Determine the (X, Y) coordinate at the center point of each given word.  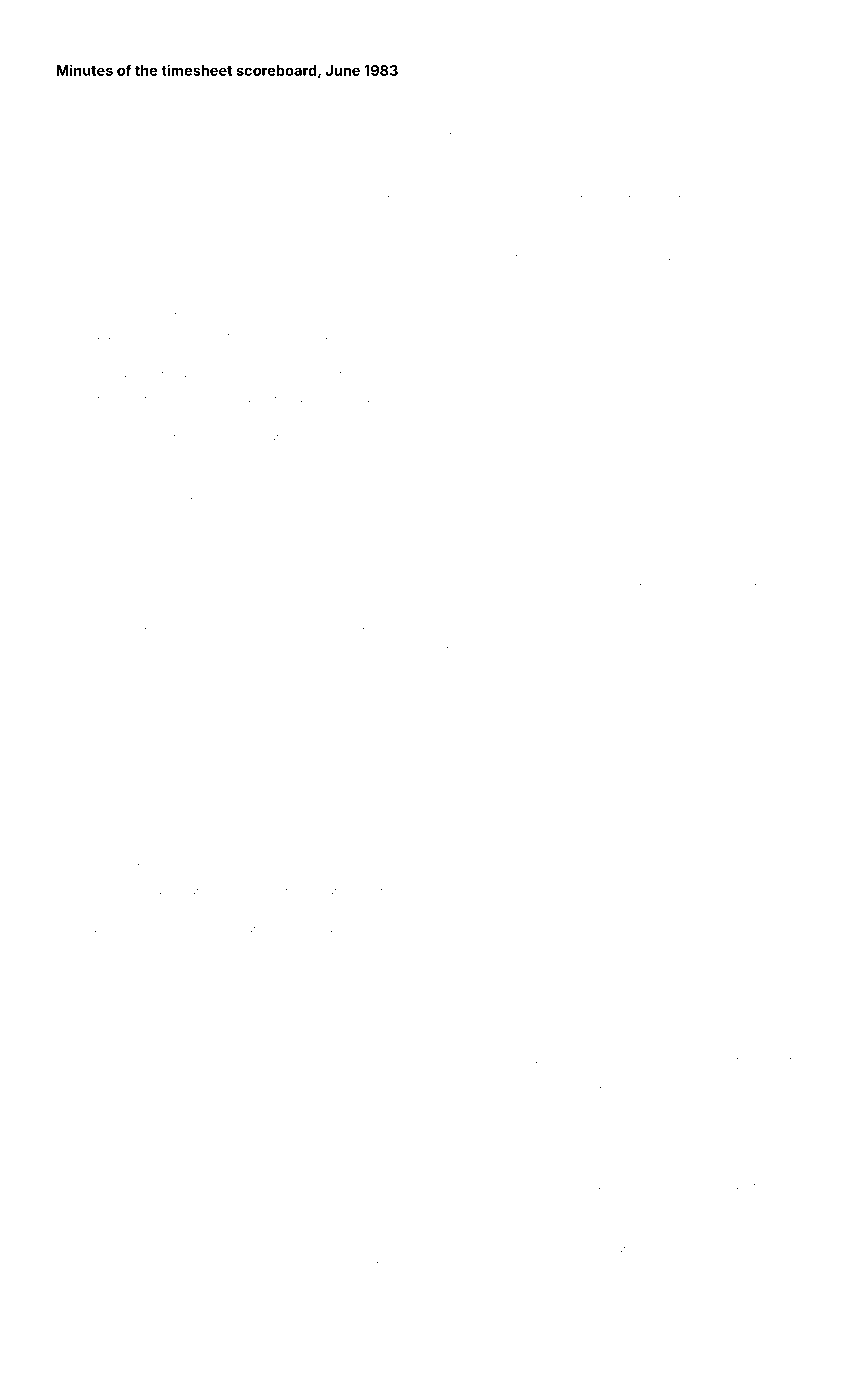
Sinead (763, 118)
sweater (627, 283)
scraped (101, 94)
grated (70, 501)
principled (588, 608)
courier (776, 1060)
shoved (703, 1237)
